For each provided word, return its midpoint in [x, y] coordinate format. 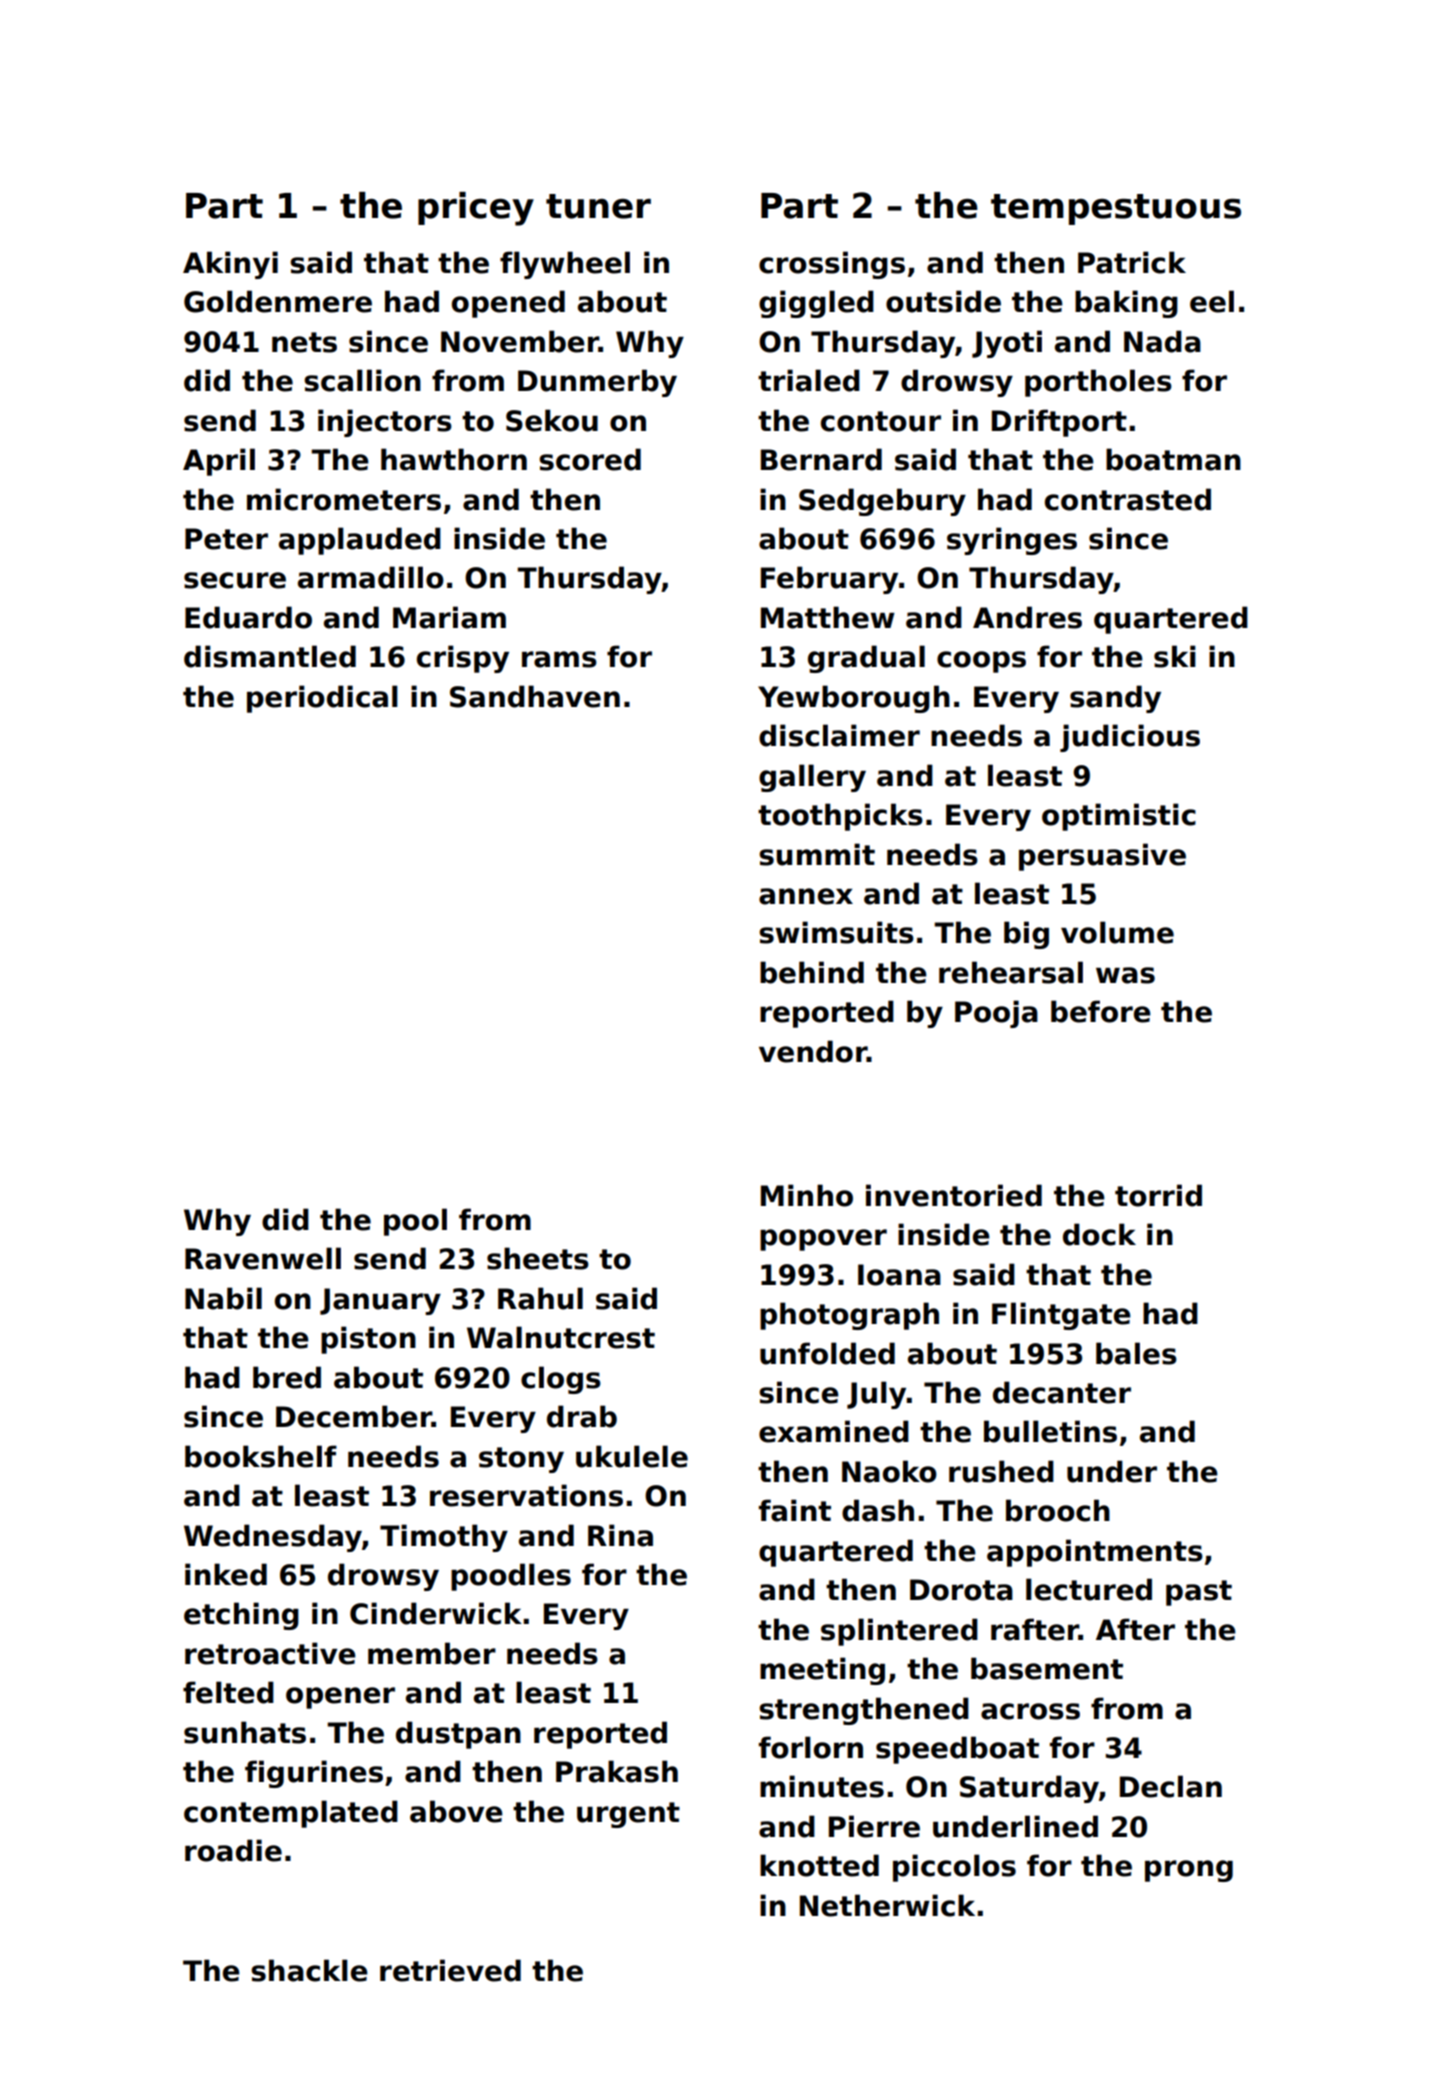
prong [1189, 1871]
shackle [309, 1970]
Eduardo [248, 617]
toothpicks [840, 817]
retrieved [450, 1970]
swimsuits [836, 932]
